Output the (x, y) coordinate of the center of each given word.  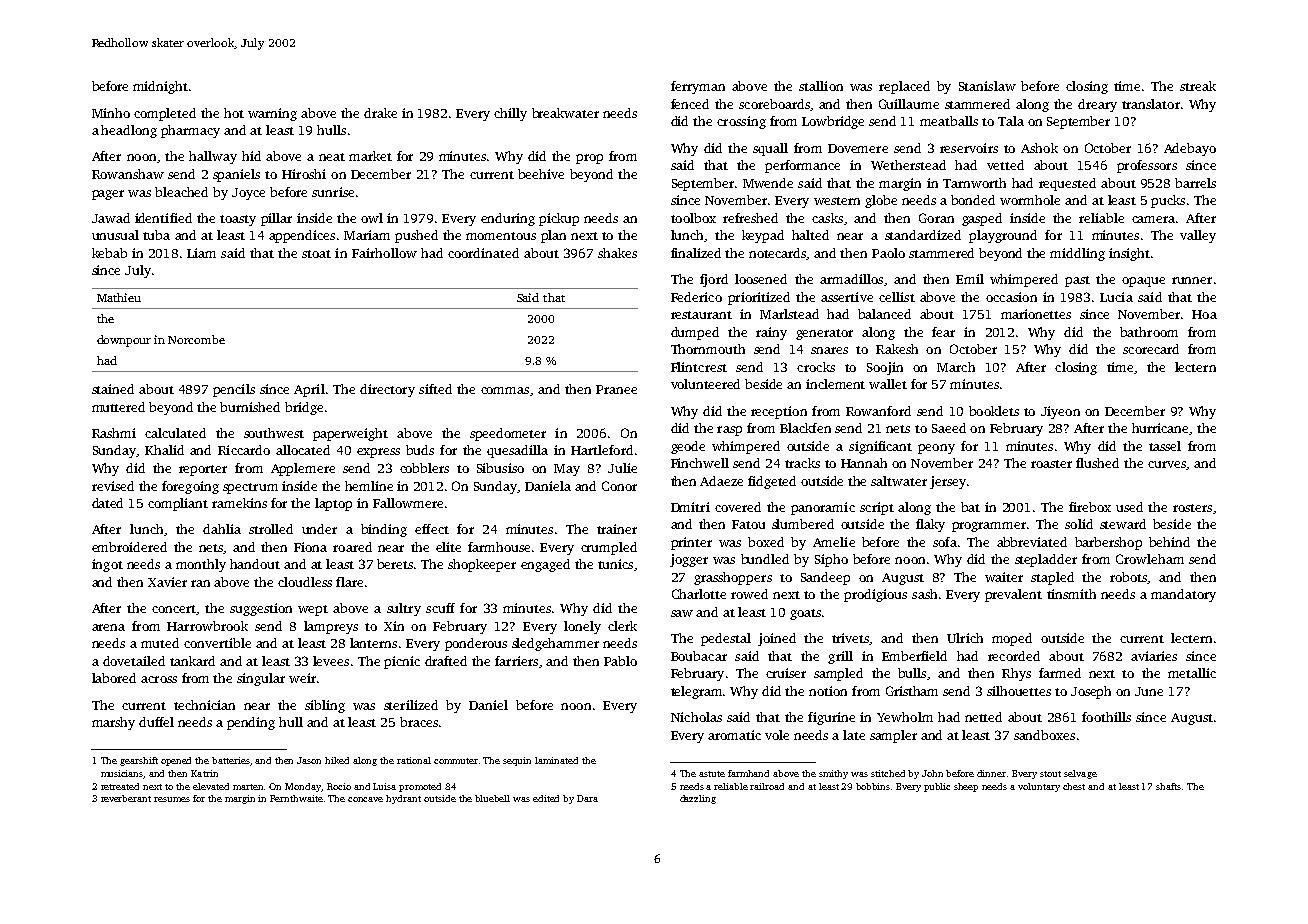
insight (1129, 254)
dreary (1097, 105)
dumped (695, 333)
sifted (435, 389)
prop (589, 159)
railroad (767, 786)
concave (365, 799)
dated (107, 503)
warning (272, 114)
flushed (1097, 463)
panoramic (823, 508)
